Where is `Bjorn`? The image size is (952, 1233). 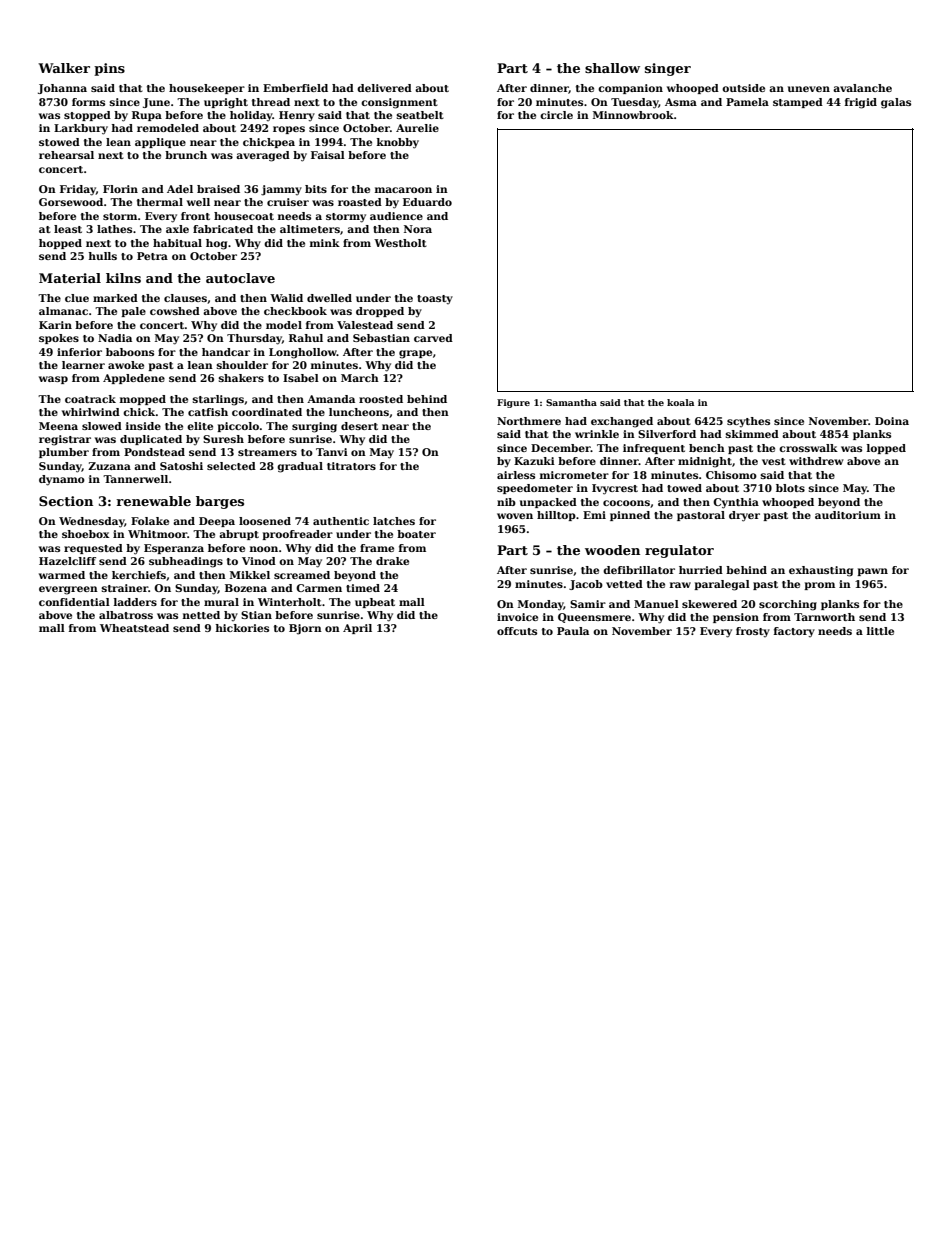 Bjorn is located at coordinates (305, 629).
